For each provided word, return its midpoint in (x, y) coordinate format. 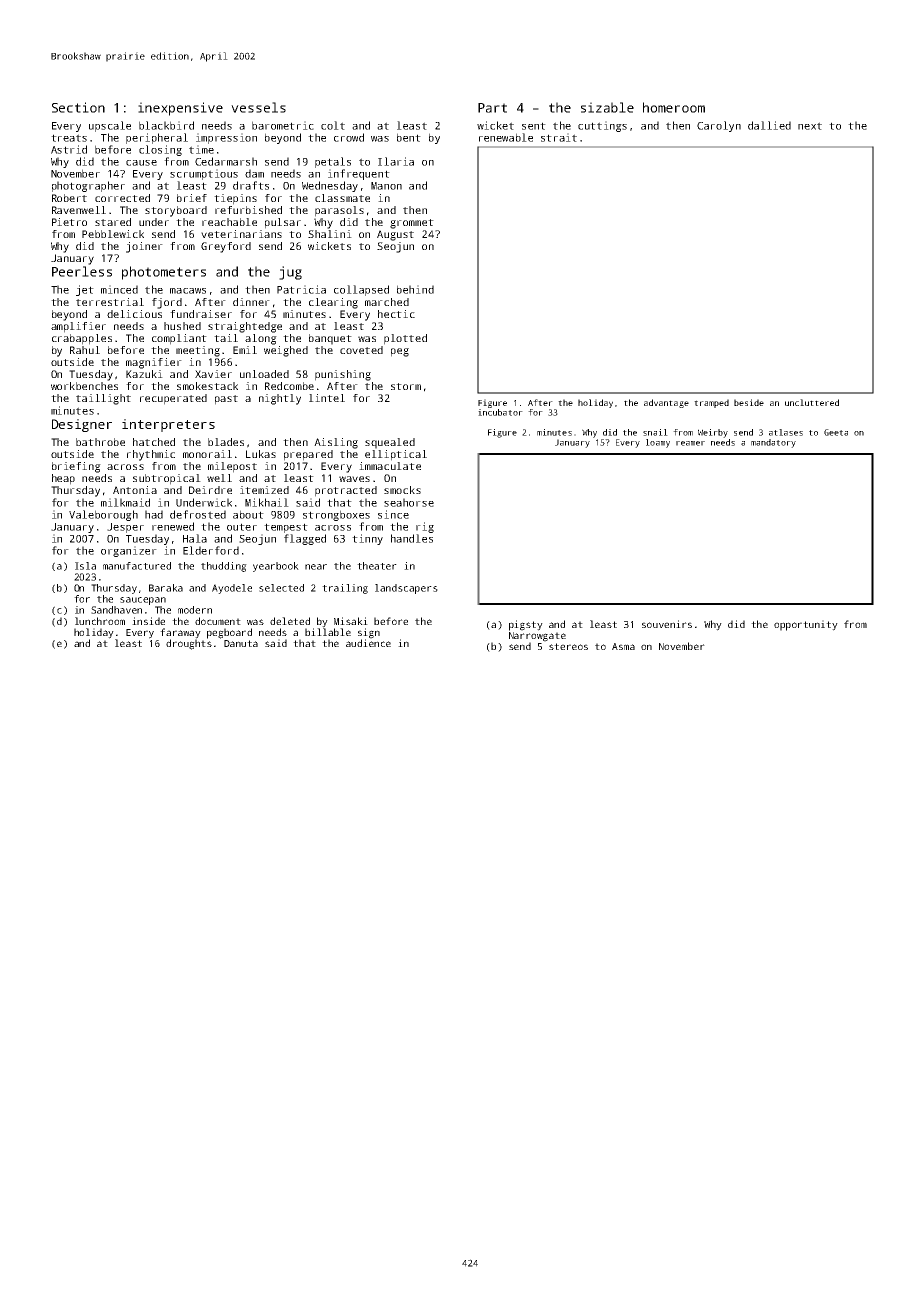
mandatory (773, 443)
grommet (412, 224)
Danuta (241, 643)
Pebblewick (113, 234)
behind (415, 289)
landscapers (406, 589)
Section (78, 107)
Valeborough (103, 515)
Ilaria (396, 161)
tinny (367, 539)
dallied (769, 125)
